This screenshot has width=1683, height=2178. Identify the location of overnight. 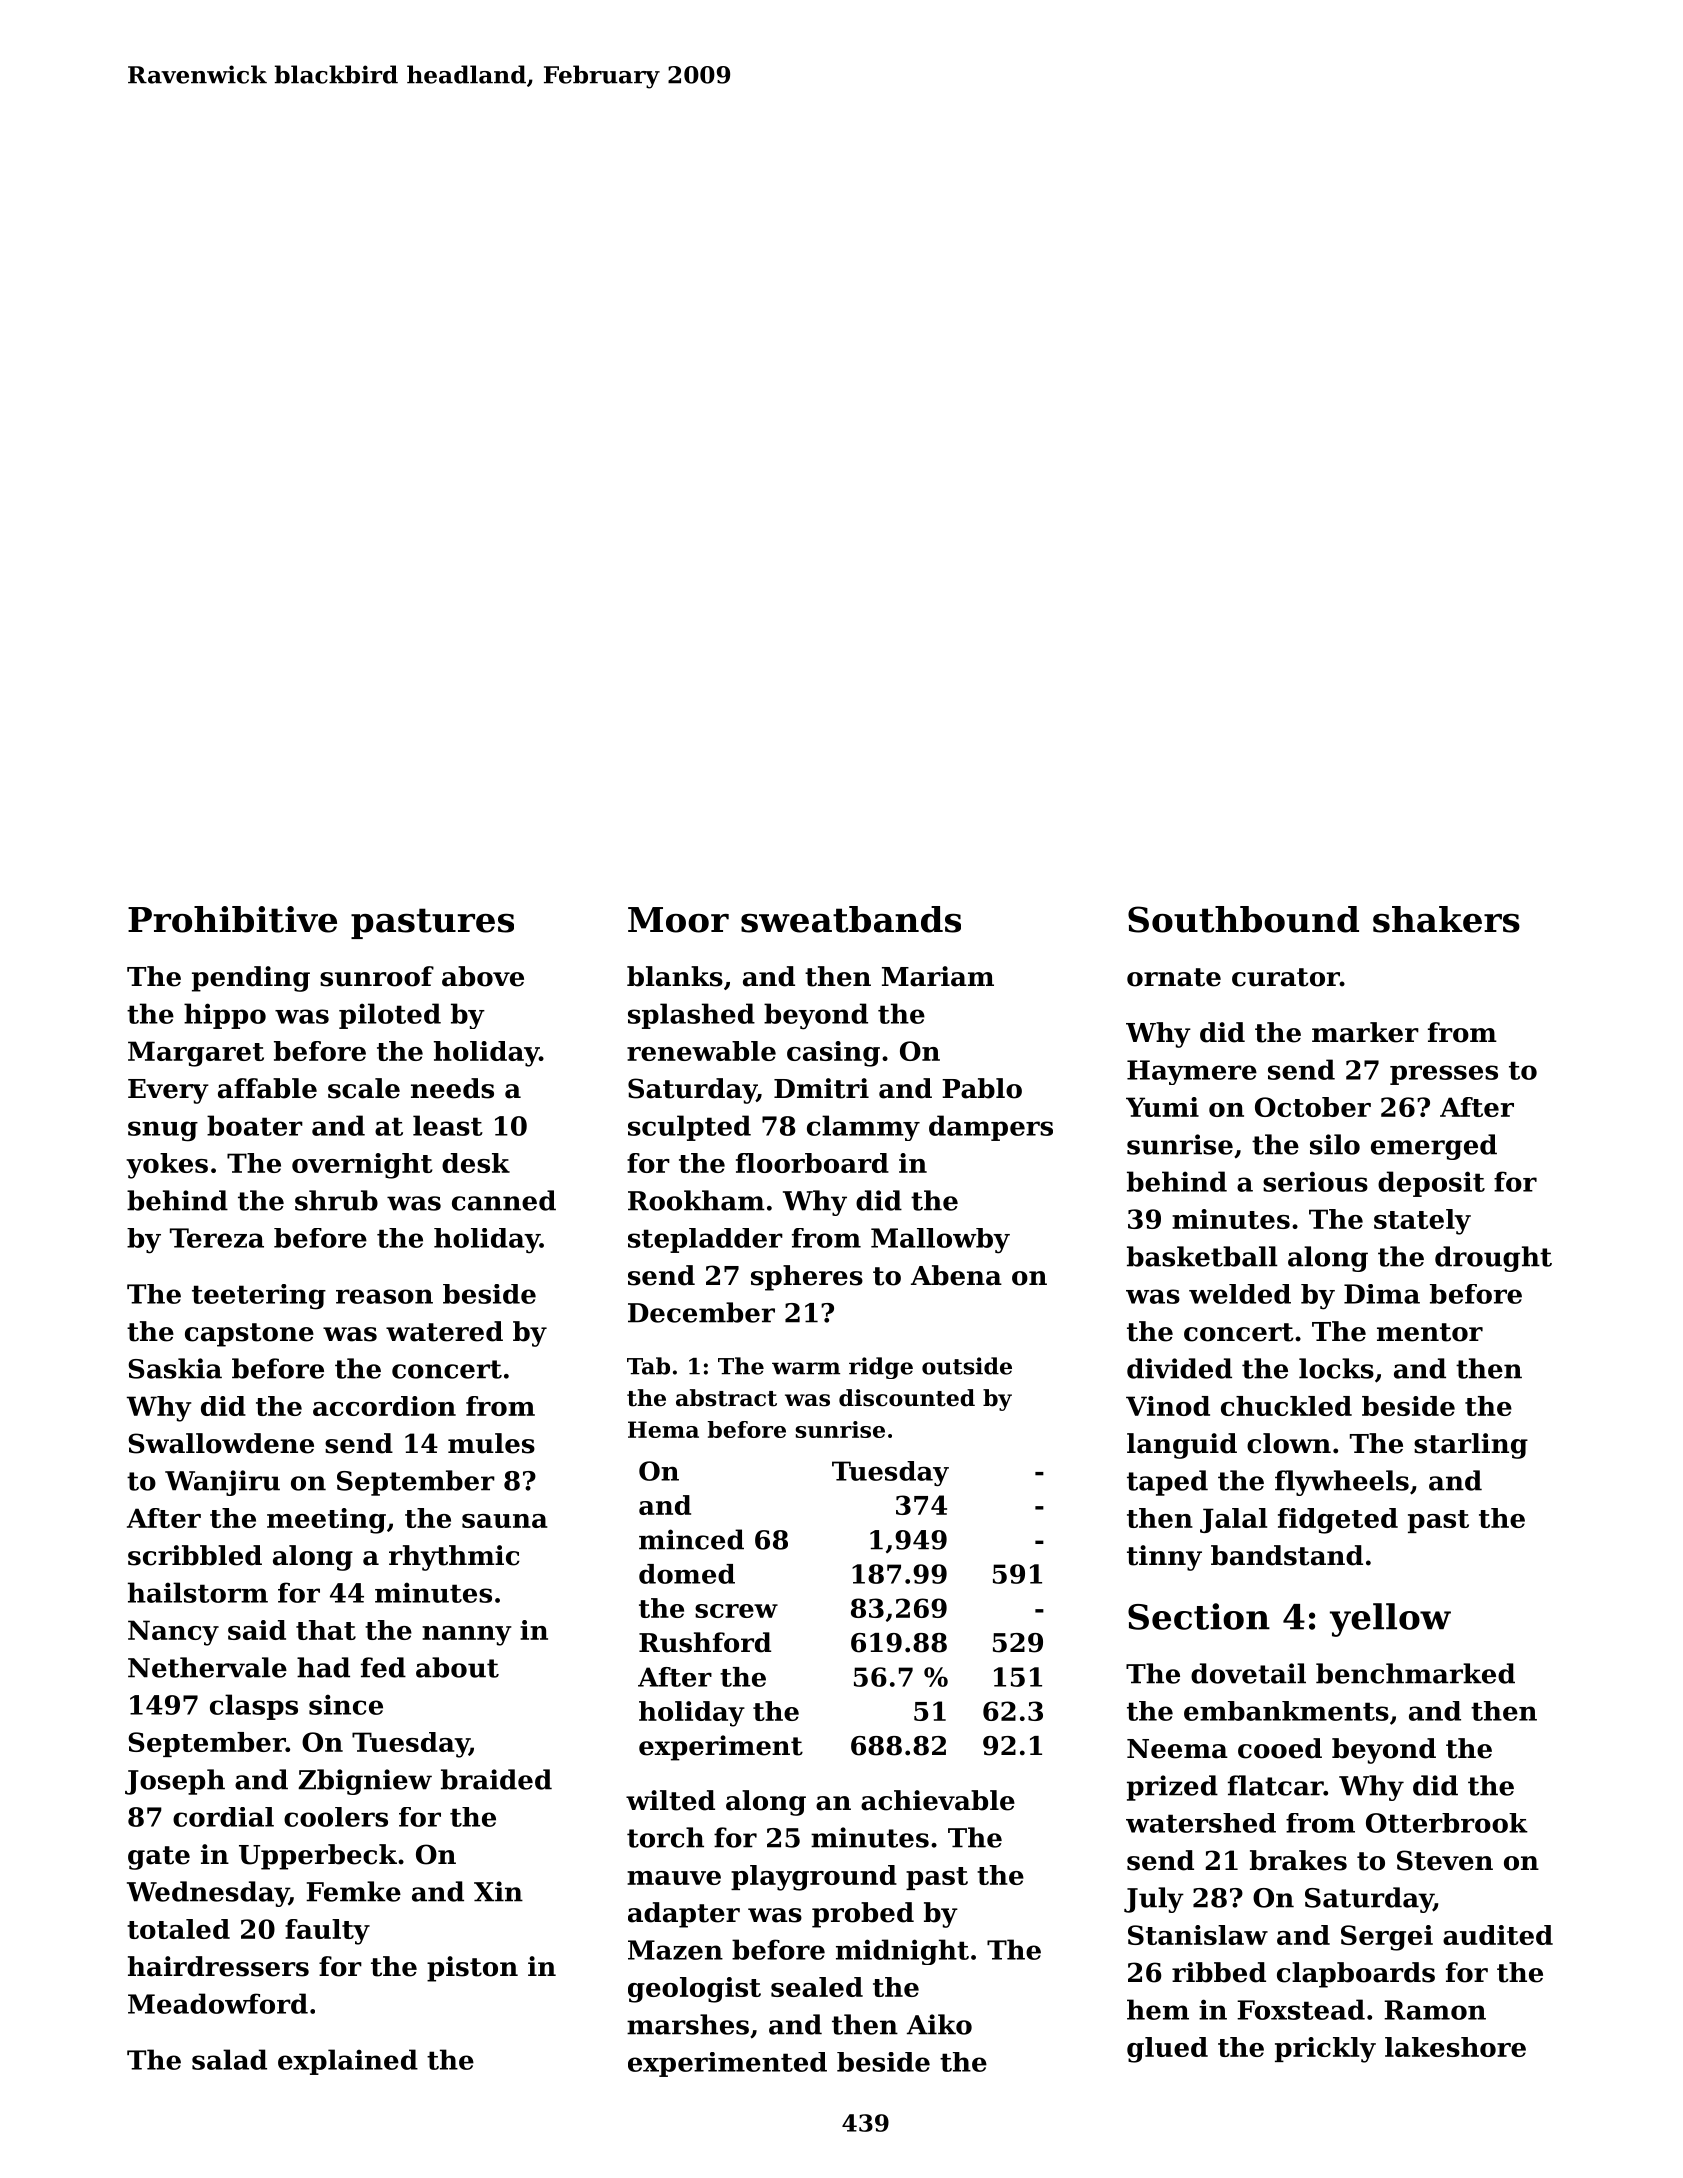
(362, 1166).
